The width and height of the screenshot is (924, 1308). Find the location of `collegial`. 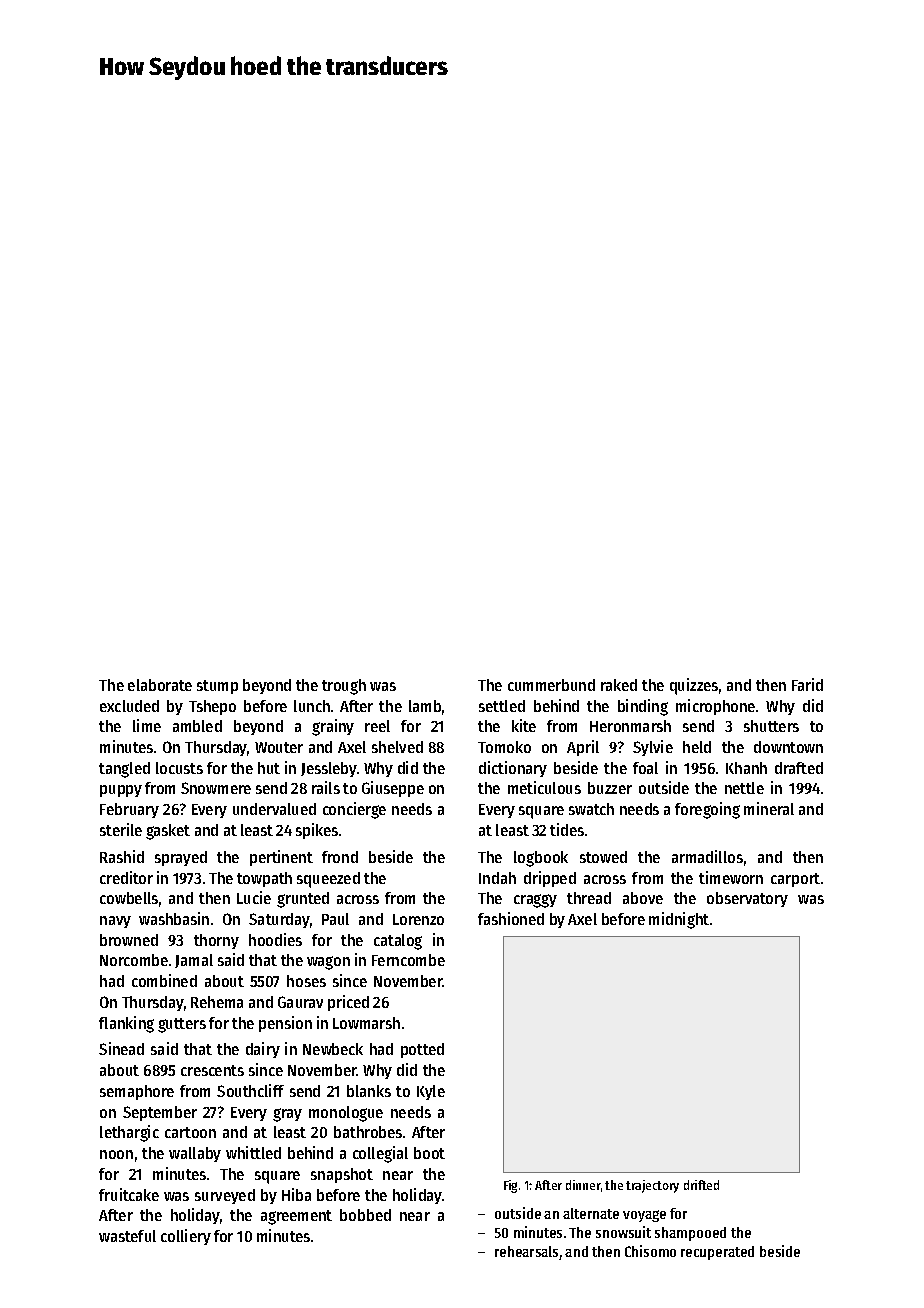

collegial is located at coordinates (380, 1154).
